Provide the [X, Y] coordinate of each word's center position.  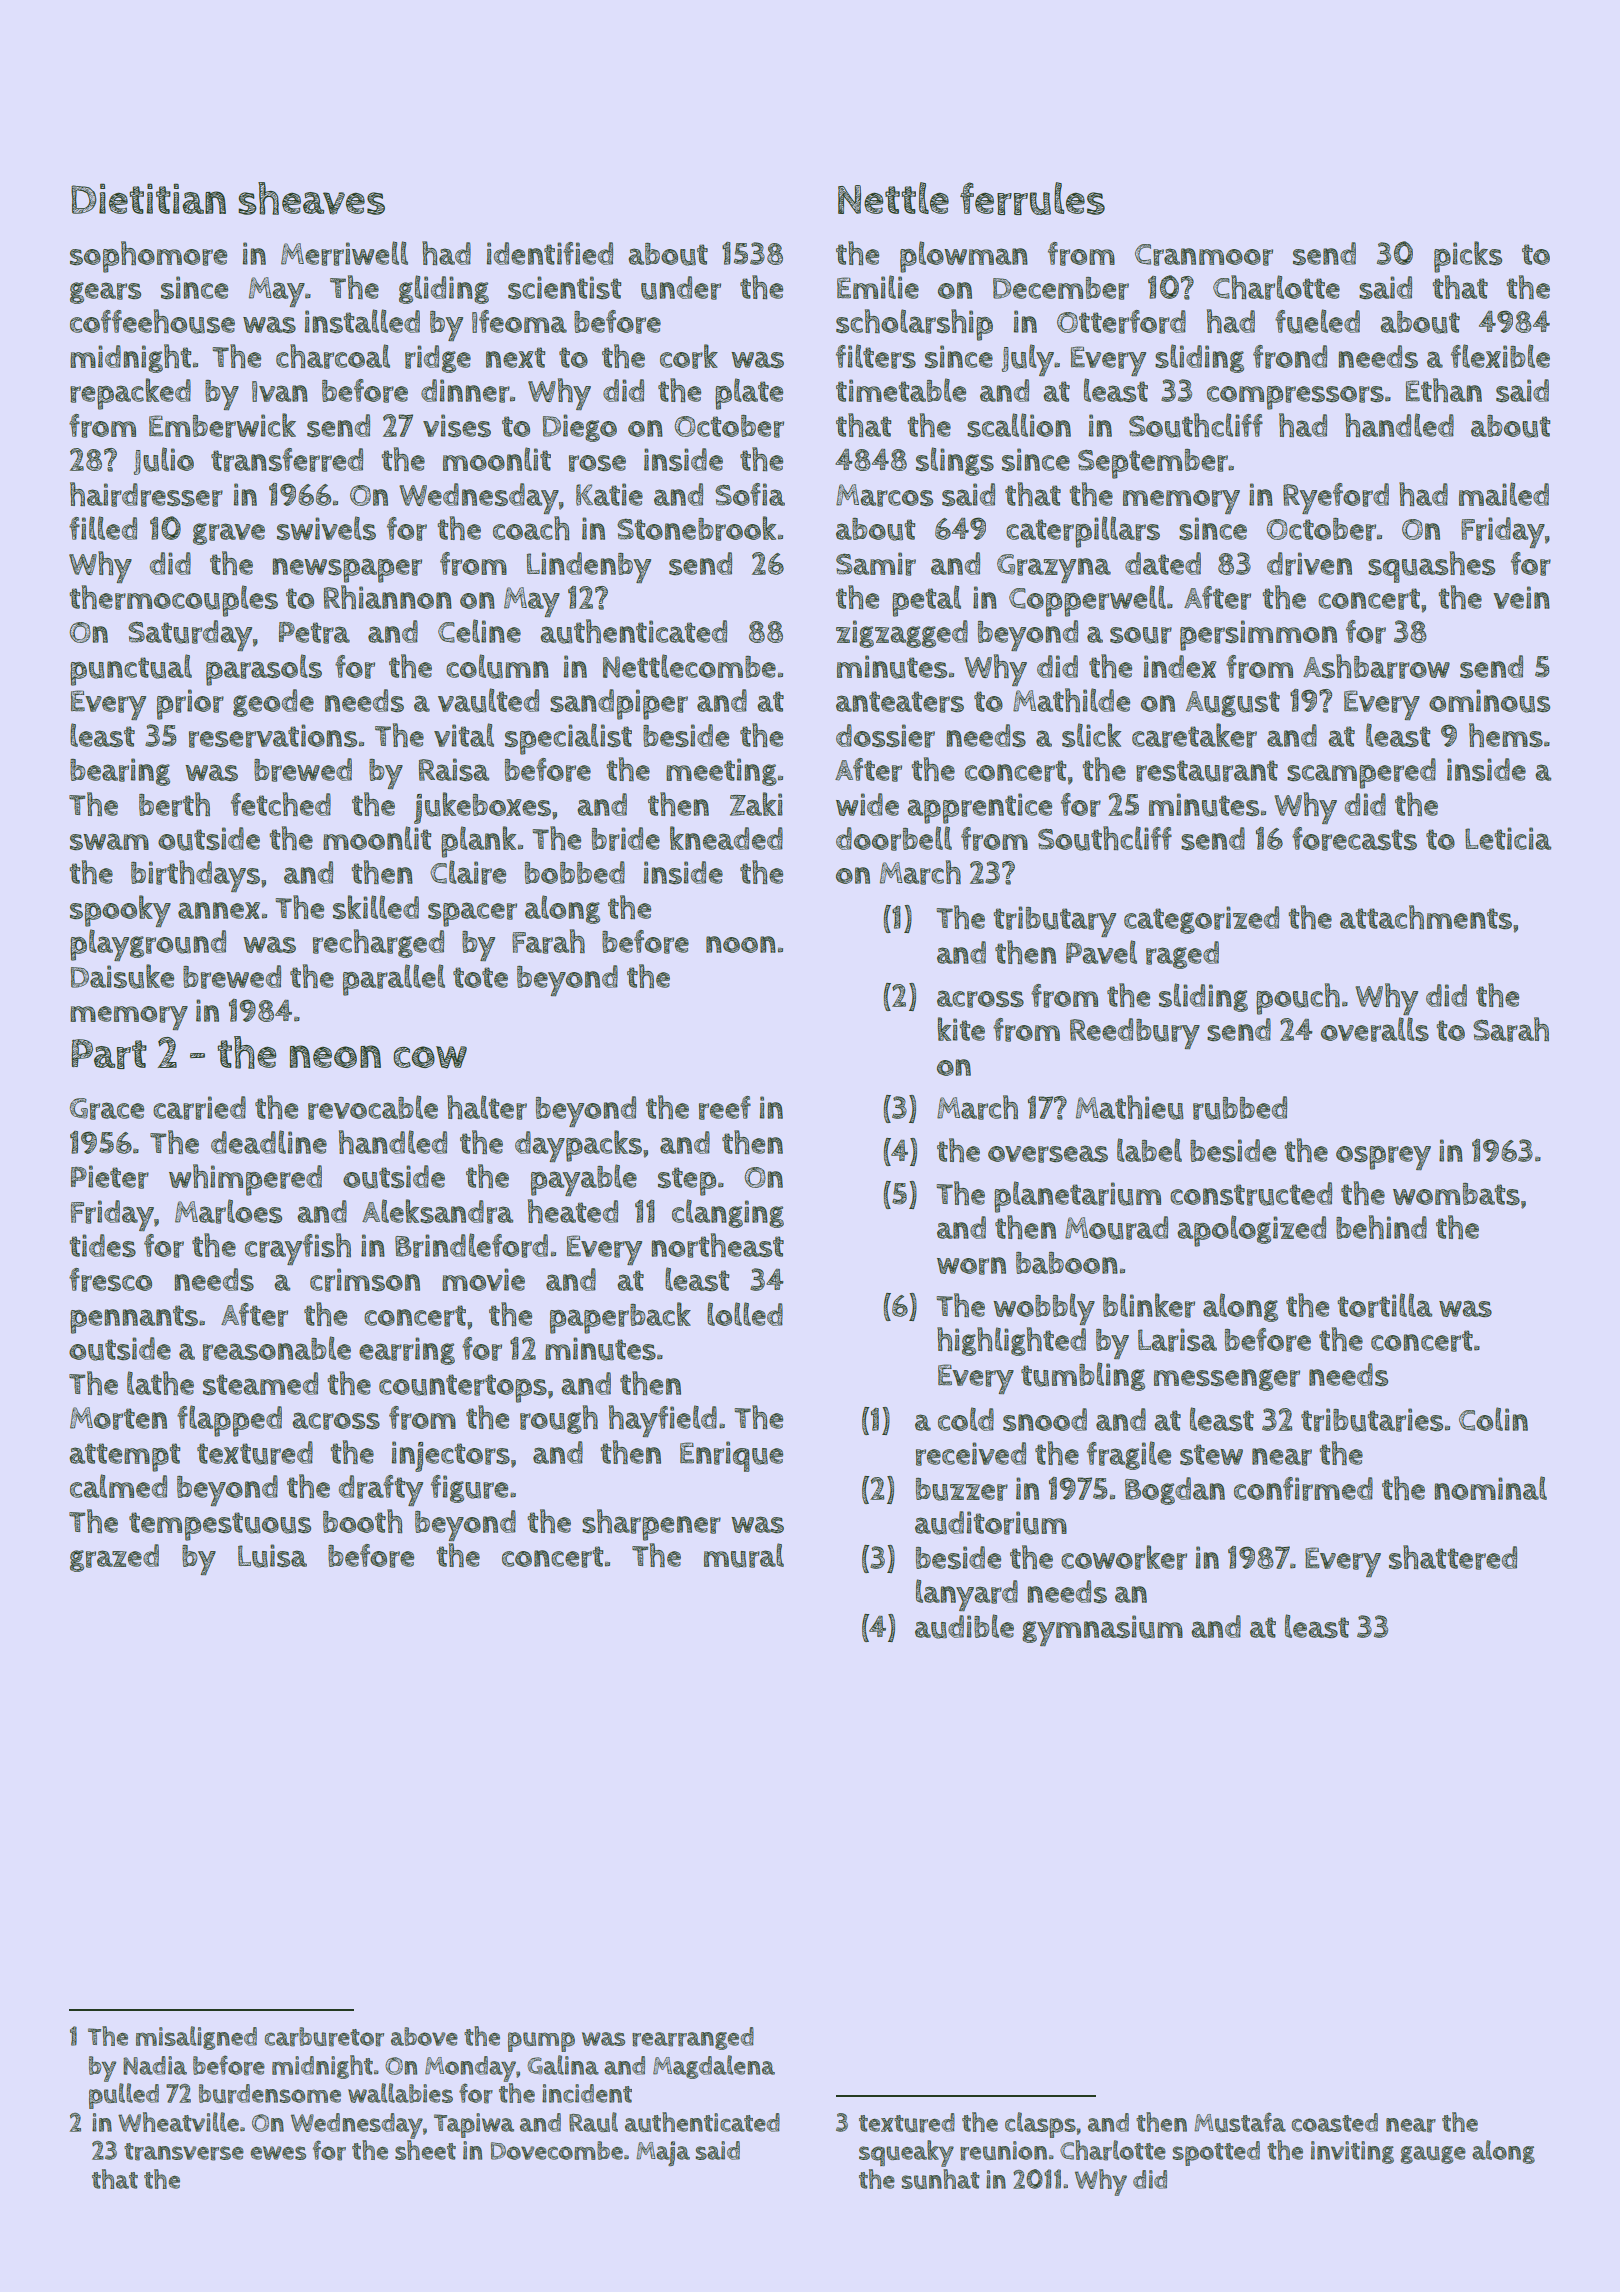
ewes [278, 2153]
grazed [114, 1558]
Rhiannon [388, 597]
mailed [1504, 494]
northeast [718, 1245]
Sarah [1511, 1029]
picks [1468, 257]
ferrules [1032, 198]
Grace [107, 1109]
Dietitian [148, 198]
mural [744, 1555]
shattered [1453, 1557]
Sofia [750, 494]
